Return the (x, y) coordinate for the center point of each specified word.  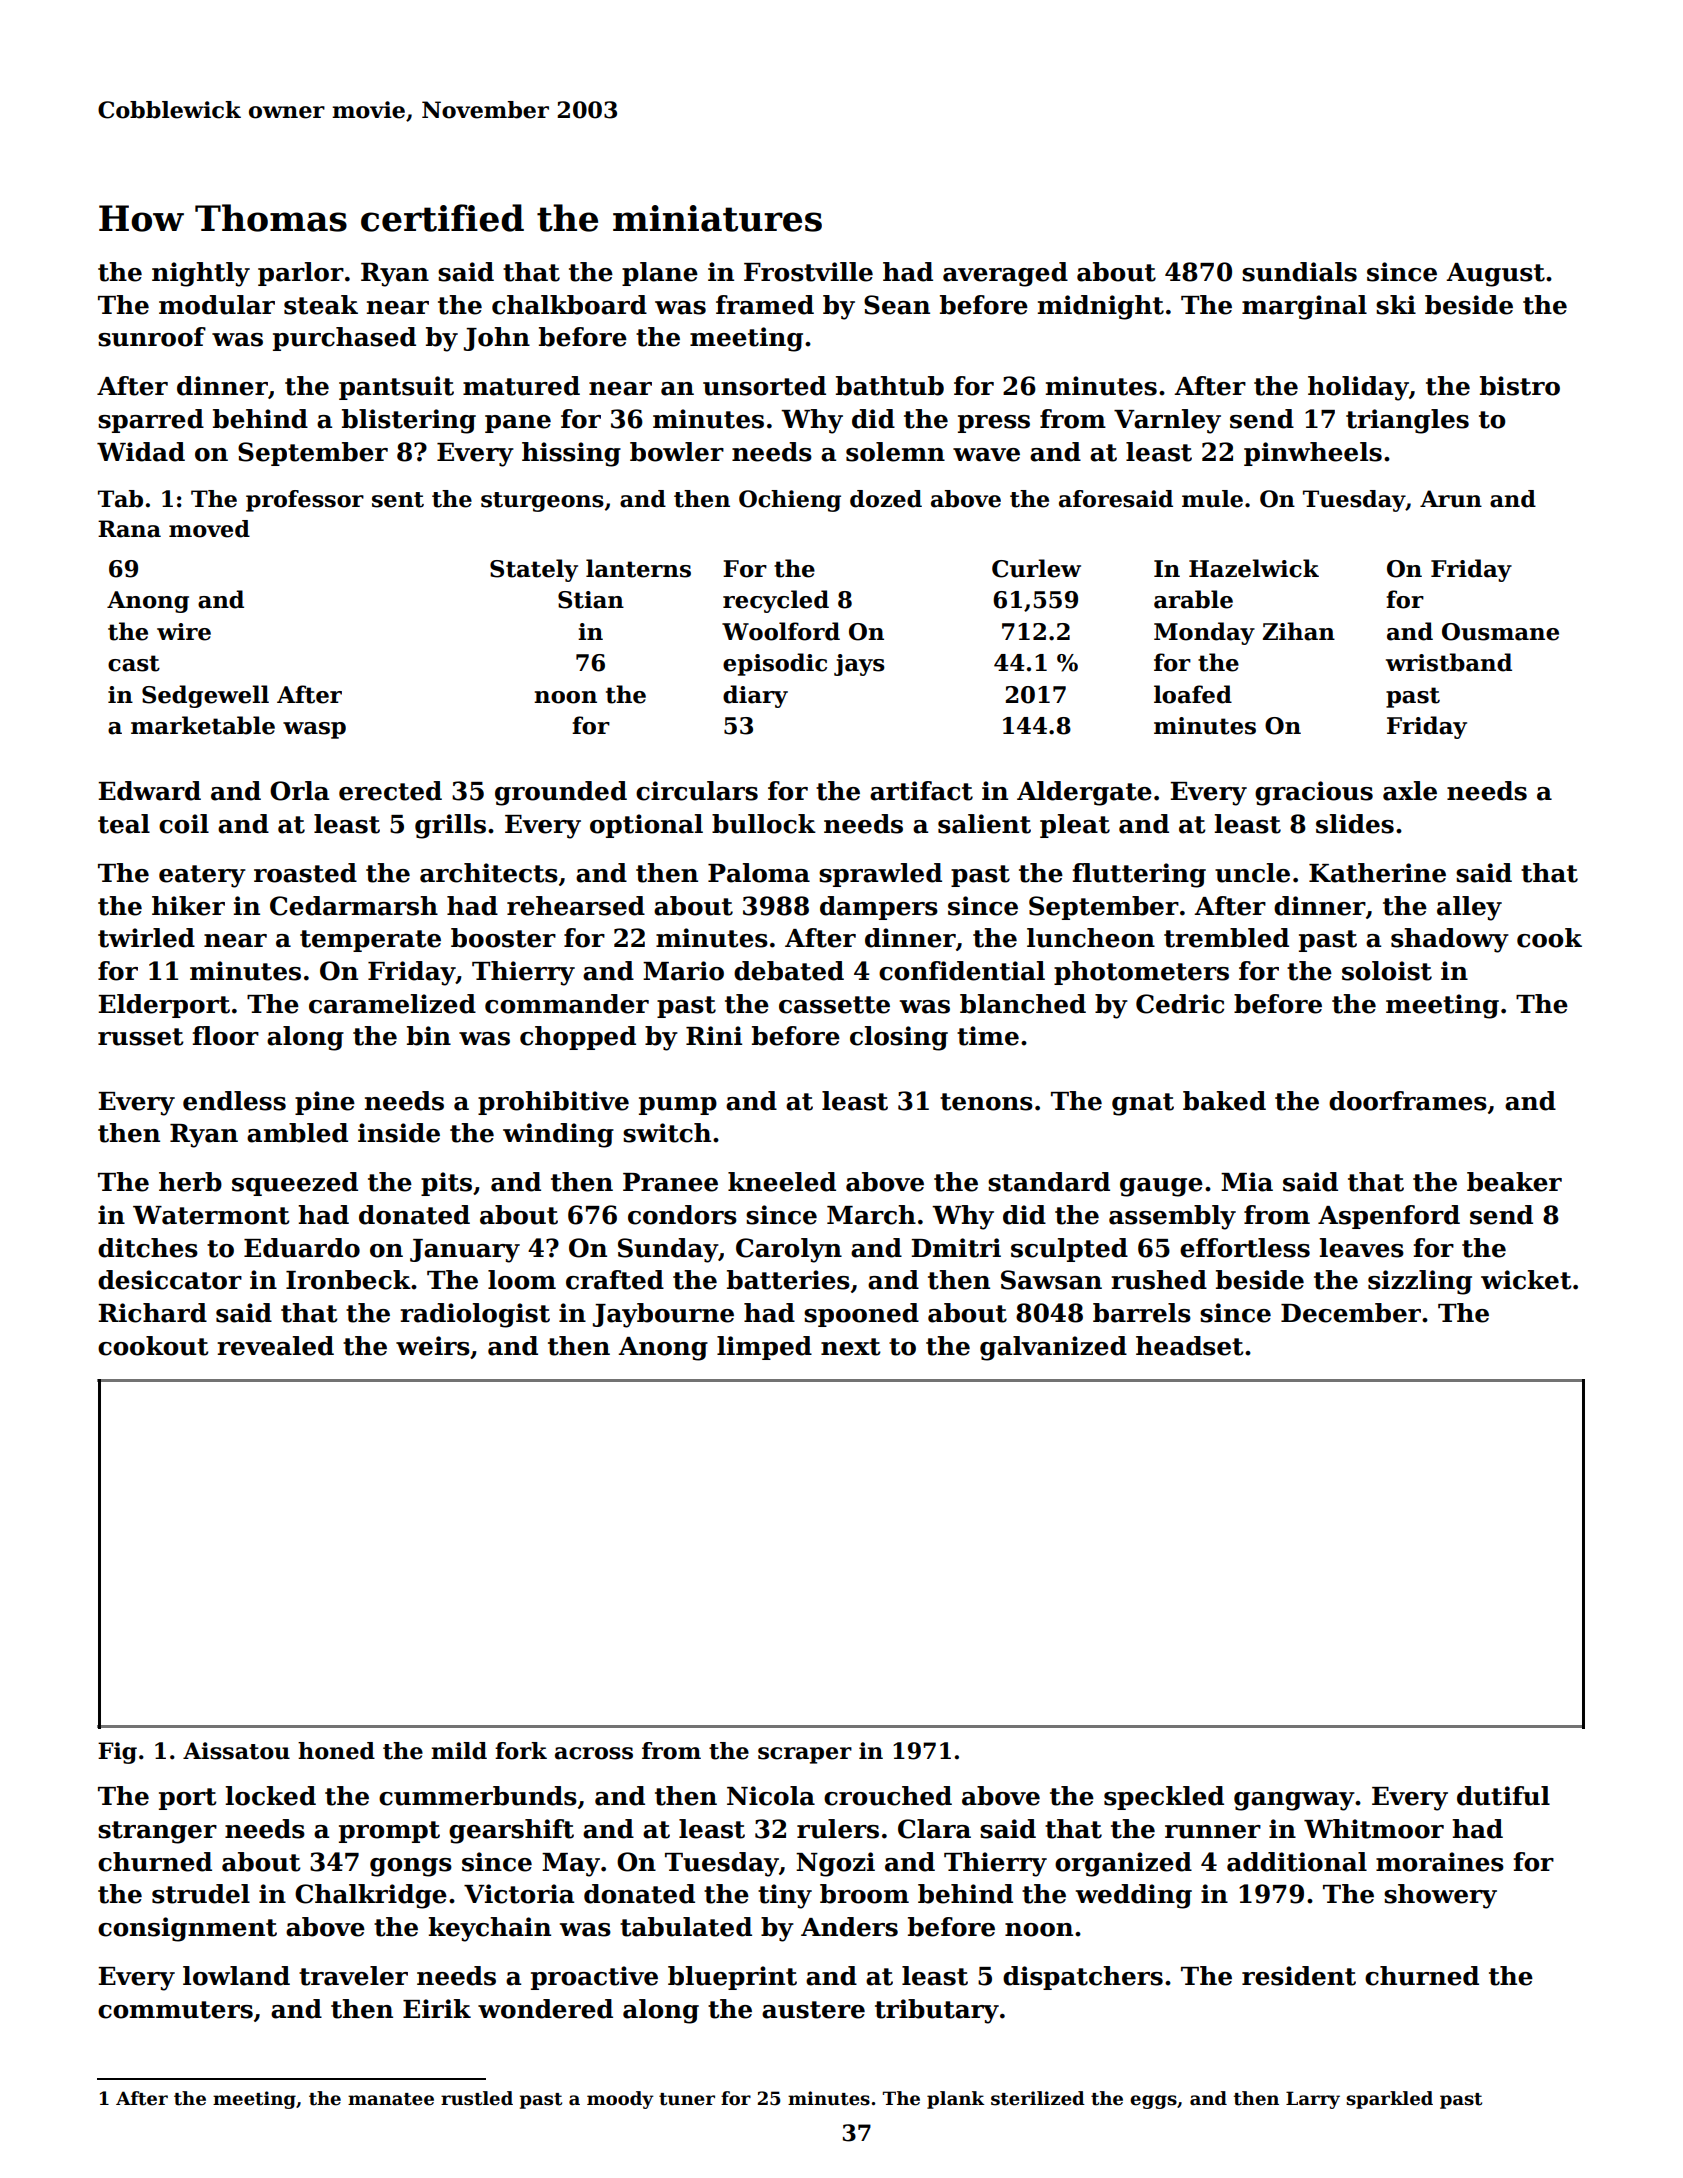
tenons (986, 1102)
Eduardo (302, 1248)
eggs (1153, 2102)
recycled (776, 601)
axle (1410, 791)
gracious (1314, 793)
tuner (687, 2099)
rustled (477, 2098)
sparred (151, 421)
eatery (202, 876)
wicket (1526, 1280)
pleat (1075, 826)
